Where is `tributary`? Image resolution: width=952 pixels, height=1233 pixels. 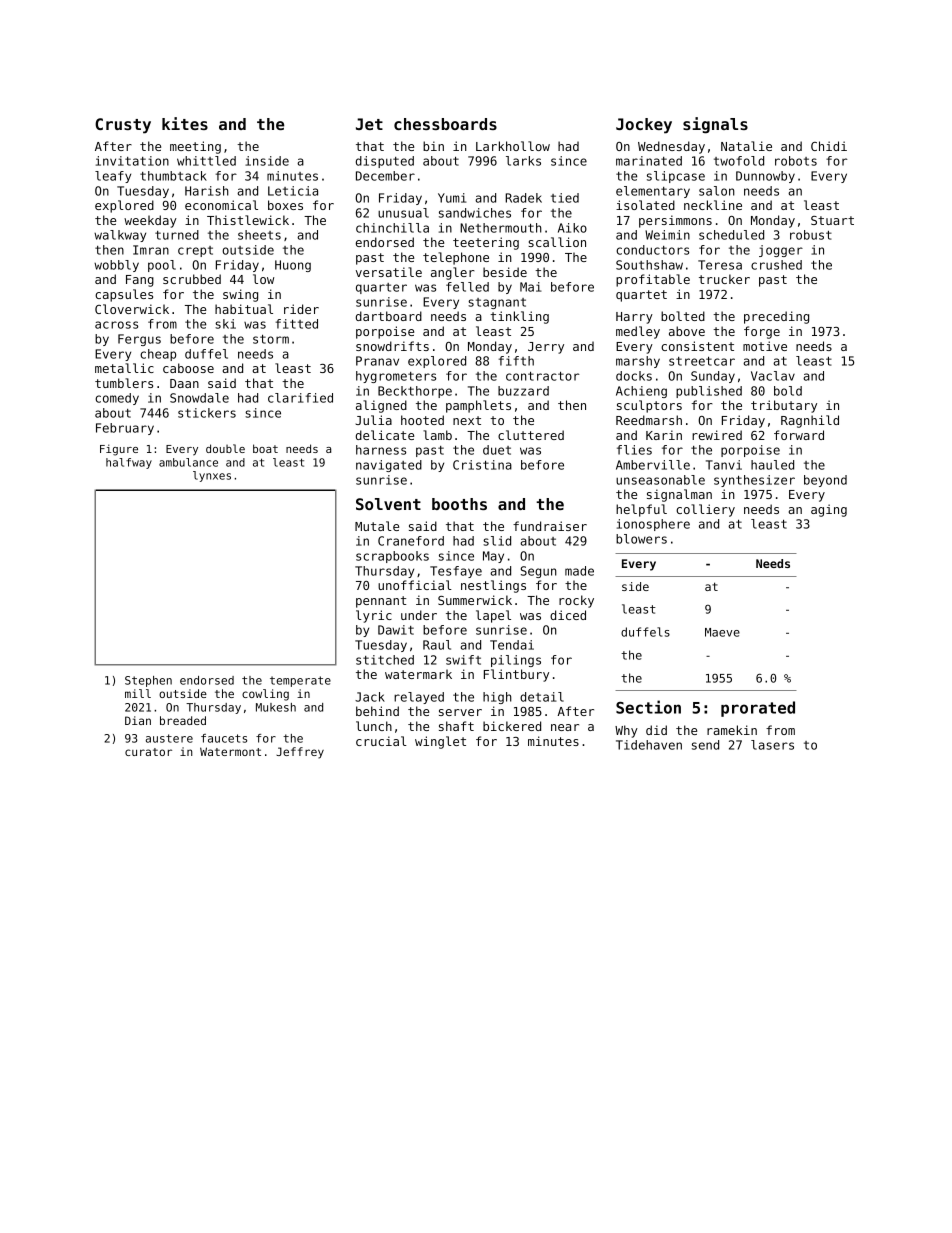 tributary is located at coordinates (784, 406).
